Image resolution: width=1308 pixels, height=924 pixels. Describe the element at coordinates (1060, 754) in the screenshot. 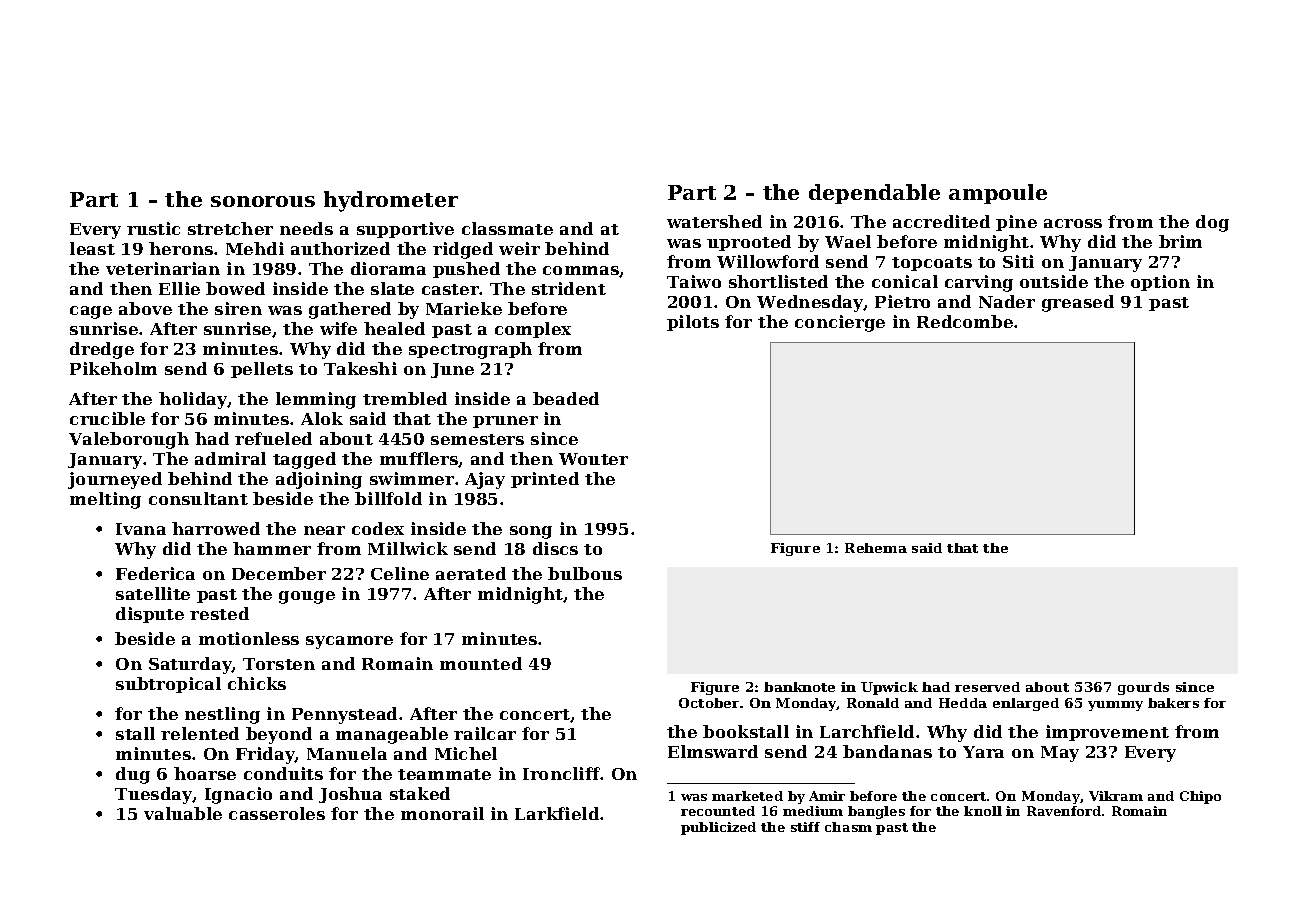

I see `May` at that location.
